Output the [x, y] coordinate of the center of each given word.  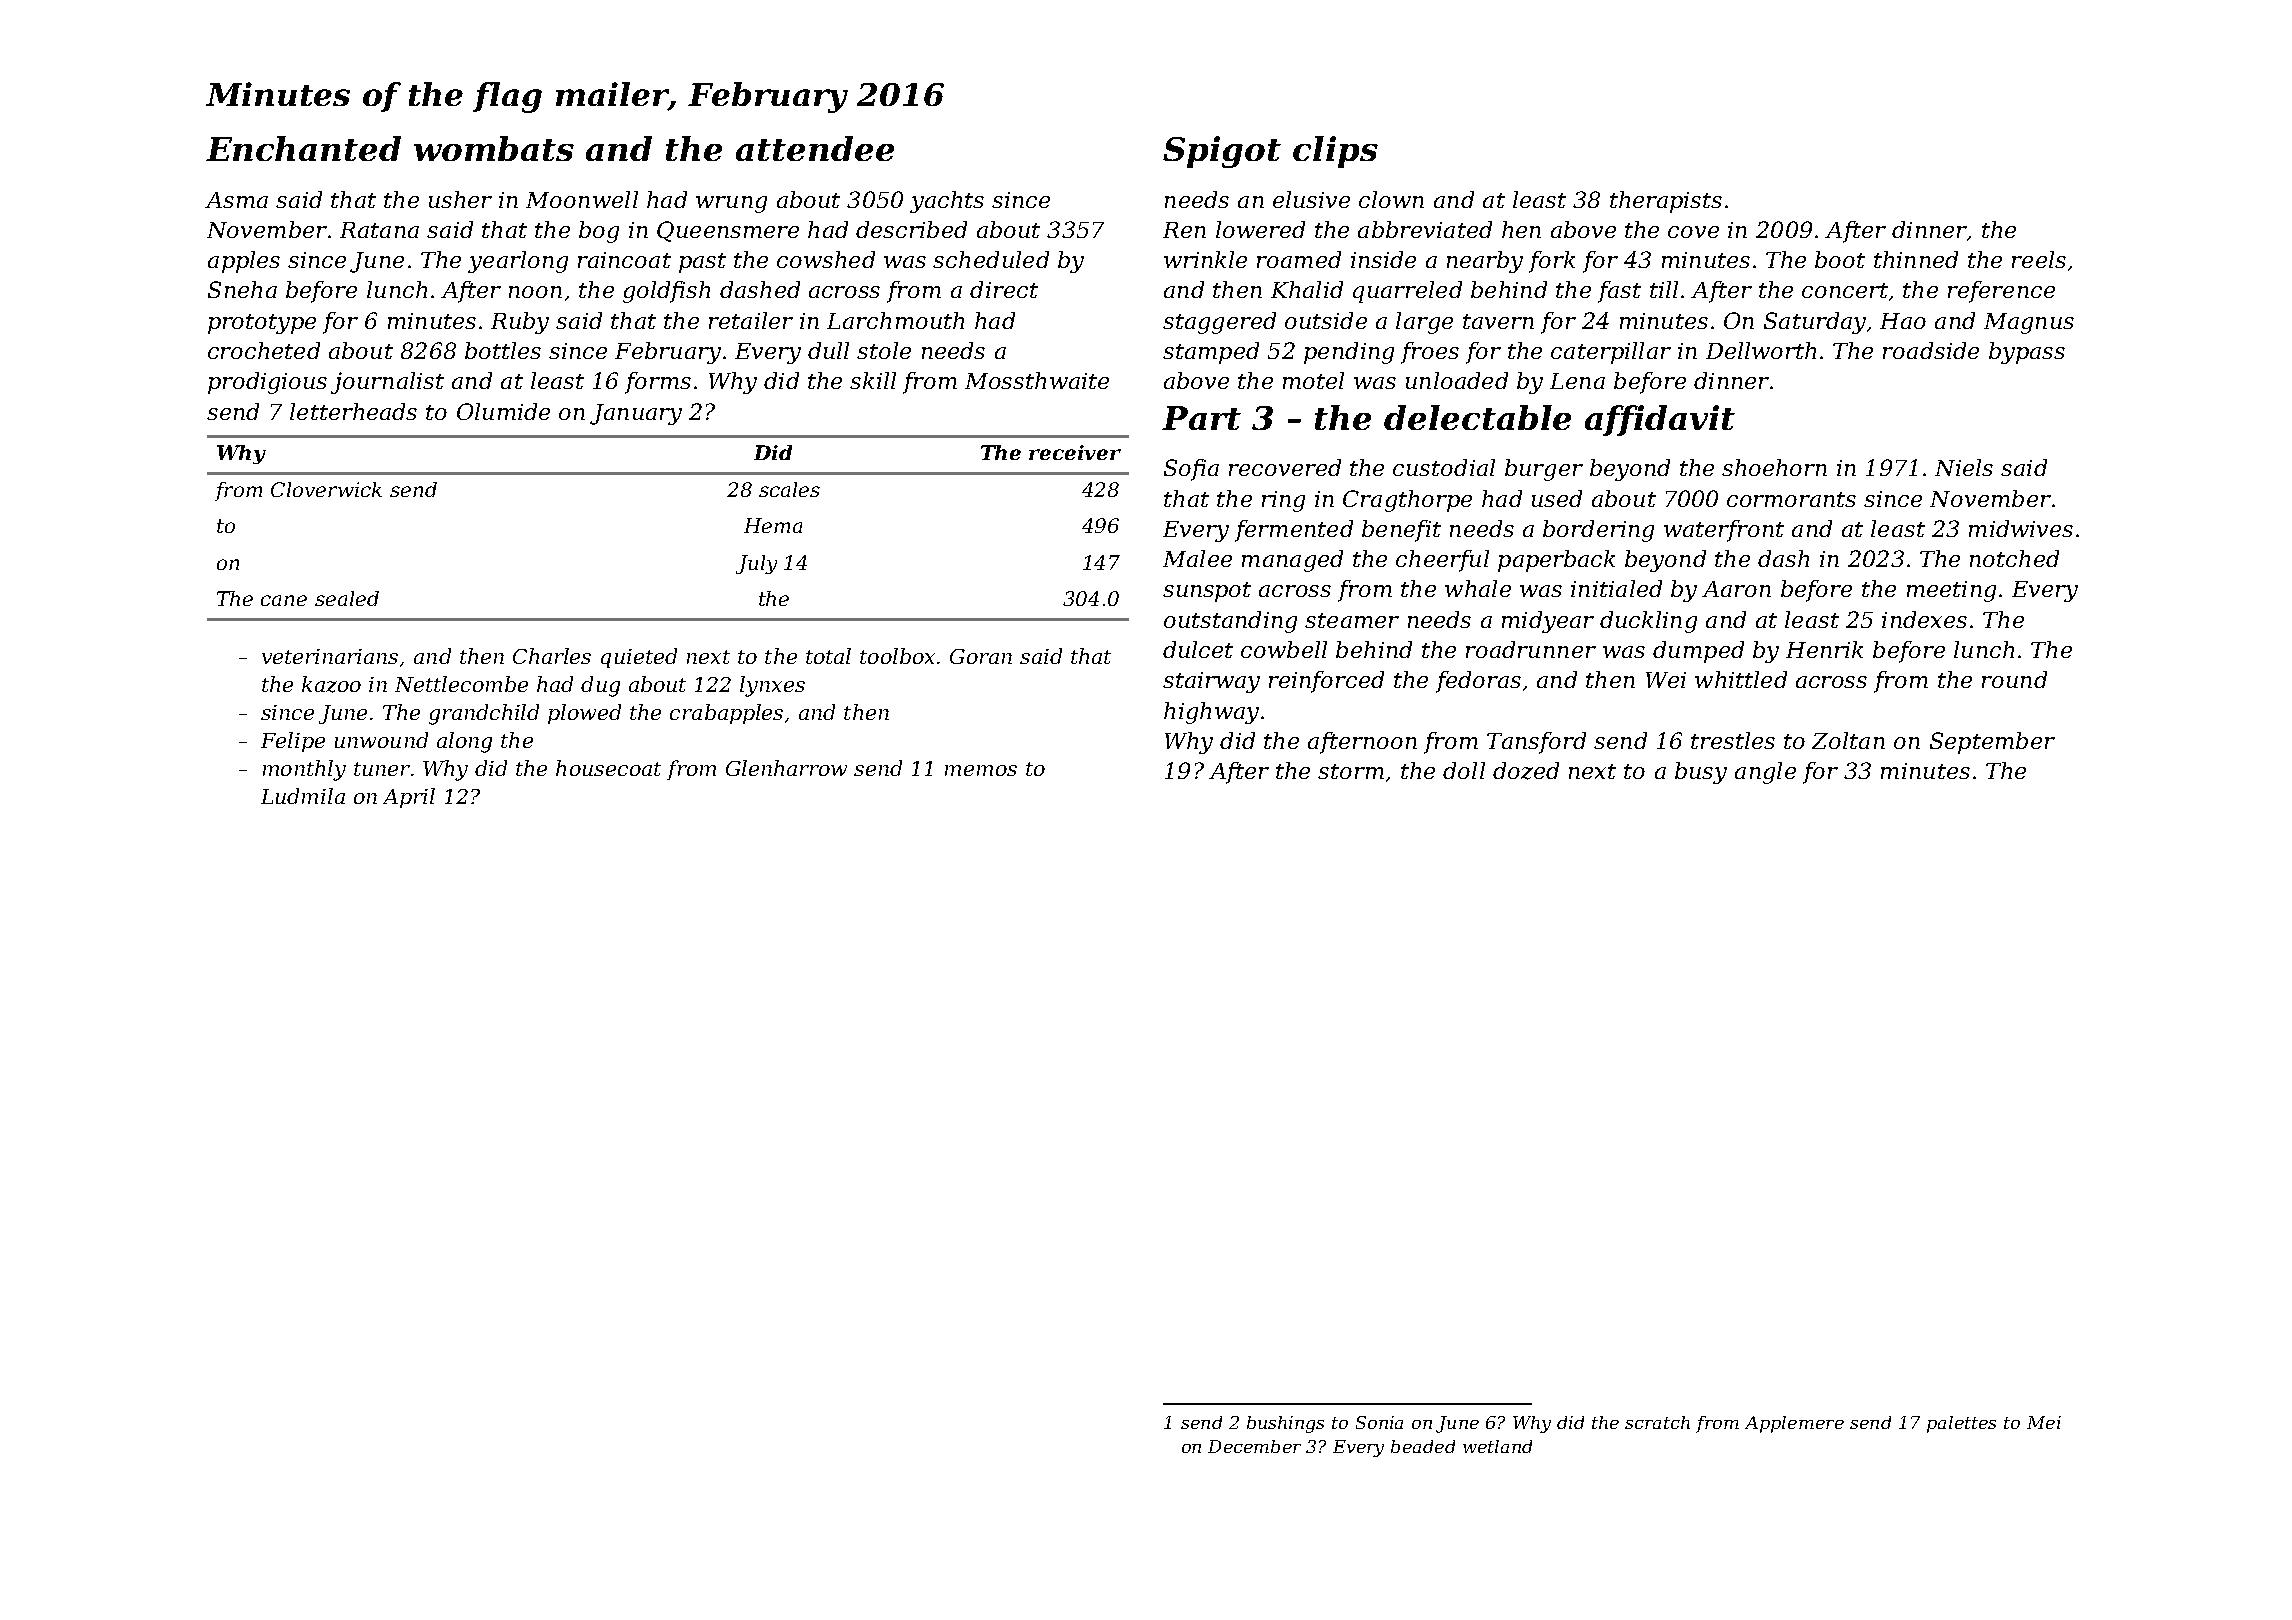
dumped [1698, 652]
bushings [1285, 1424]
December [1254, 1446]
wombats [494, 148]
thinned [1916, 259]
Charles [552, 656]
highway [1211, 713]
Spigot [1222, 152]
